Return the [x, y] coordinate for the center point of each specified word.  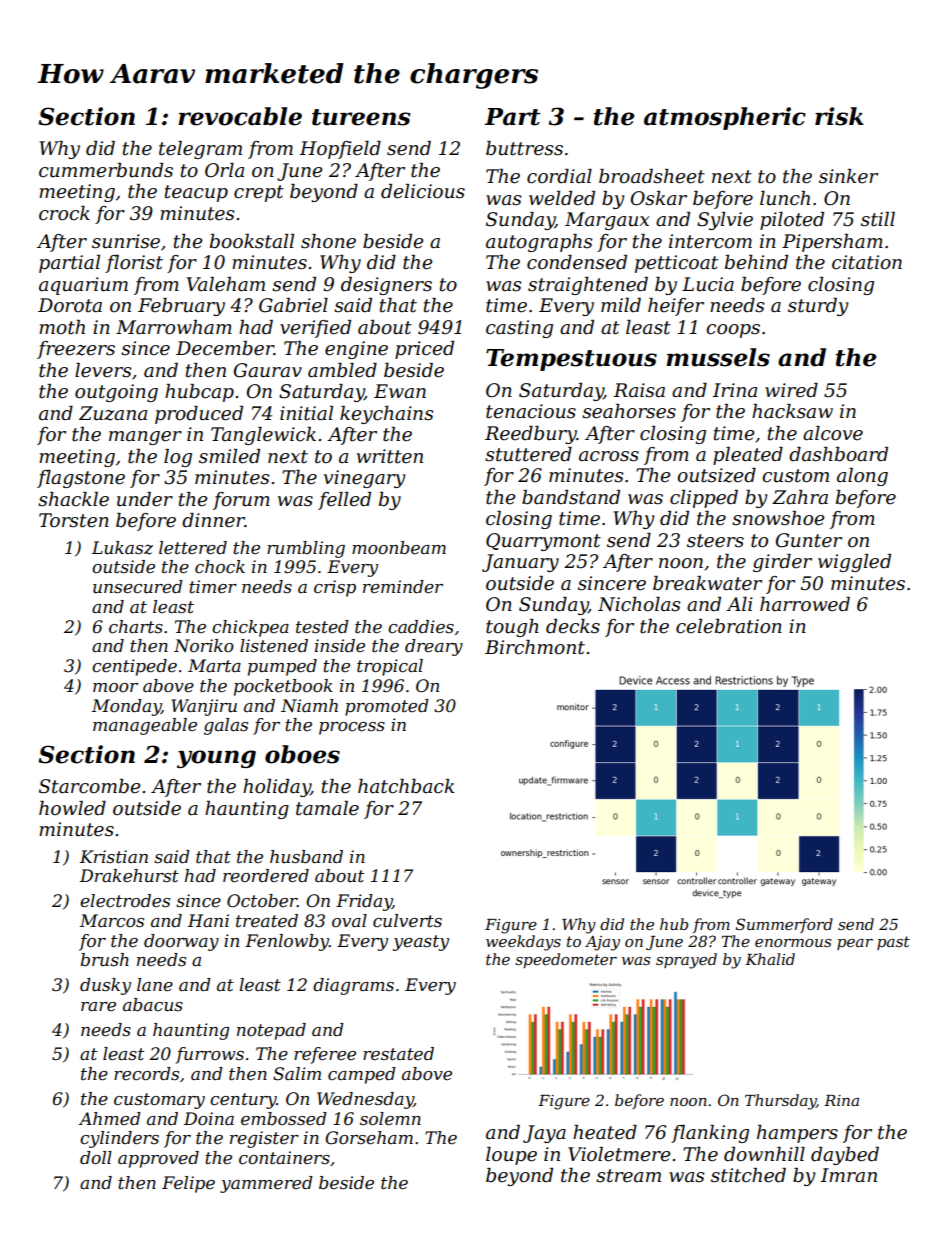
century [243, 1101]
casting [519, 329]
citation [867, 262]
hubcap [199, 393]
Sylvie [725, 221]
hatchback [406, 786]
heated [605, 1132]
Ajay [602, 943]
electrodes [125, 901]
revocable [240, 116]
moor [115, 688]
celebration [729, 626]
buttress [524, 148]
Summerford [784, 925]
